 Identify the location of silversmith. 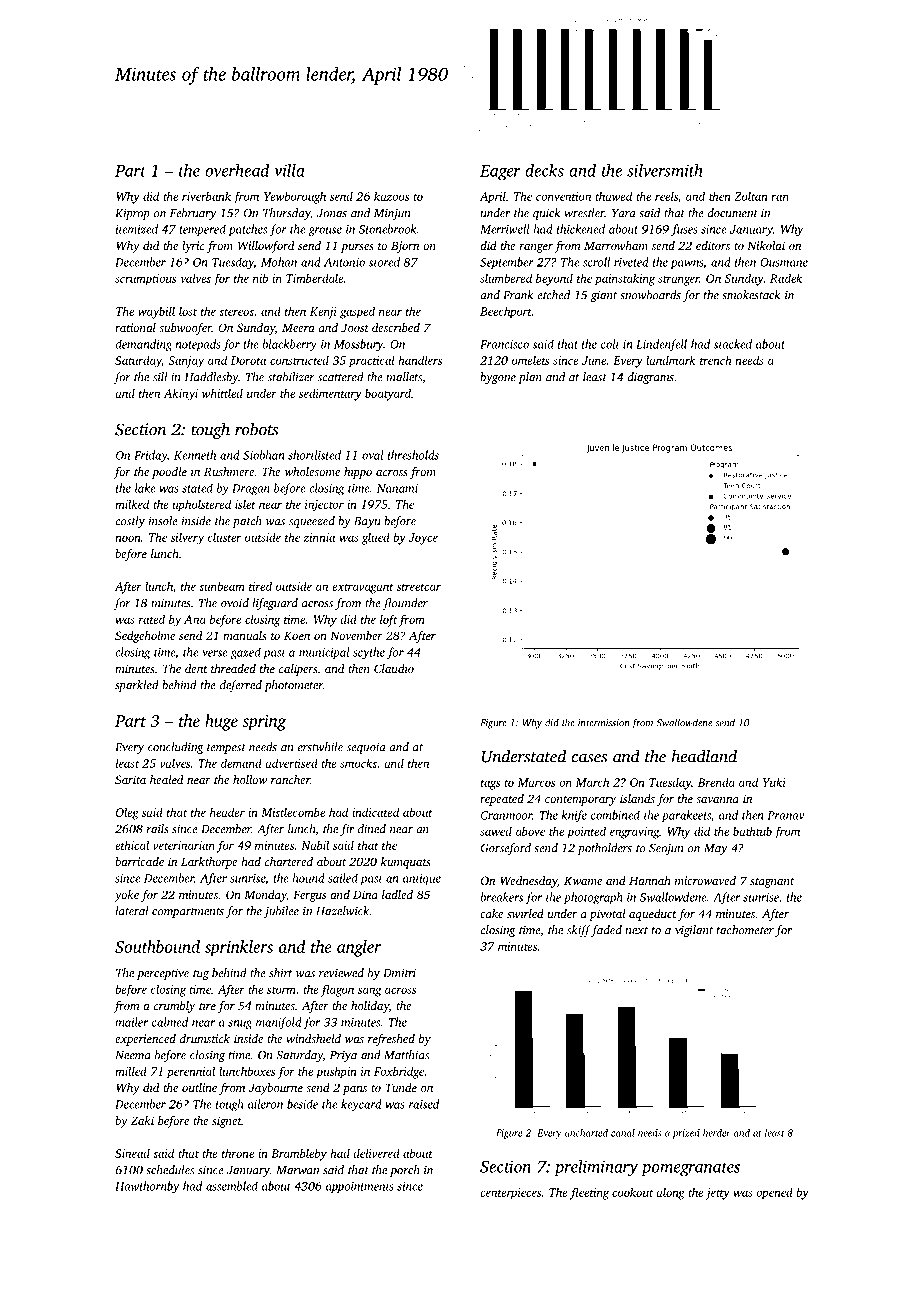
(665, 170).
